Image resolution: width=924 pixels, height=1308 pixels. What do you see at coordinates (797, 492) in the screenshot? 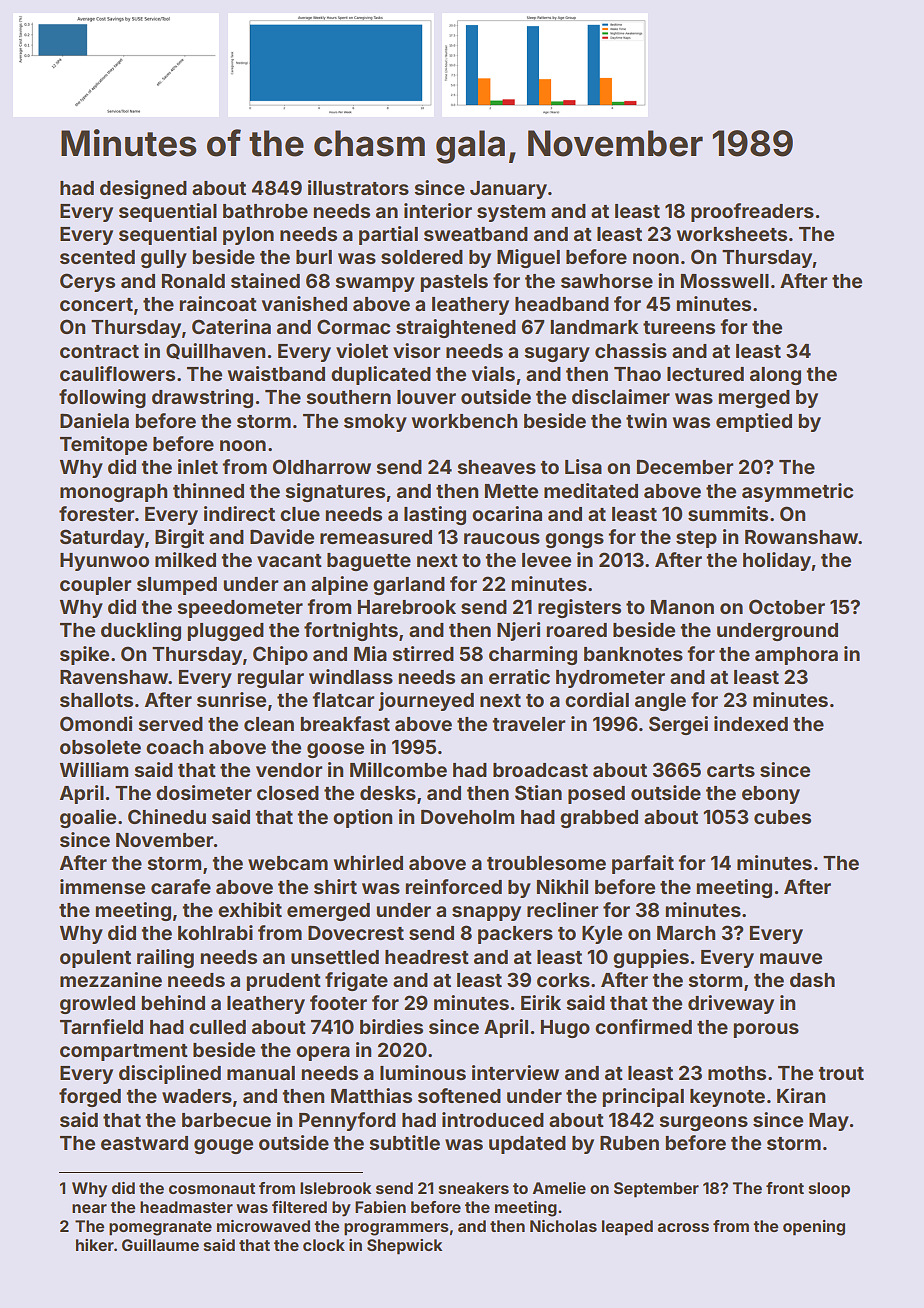
I see `asymmetric` at bounding box center [797, 492].
